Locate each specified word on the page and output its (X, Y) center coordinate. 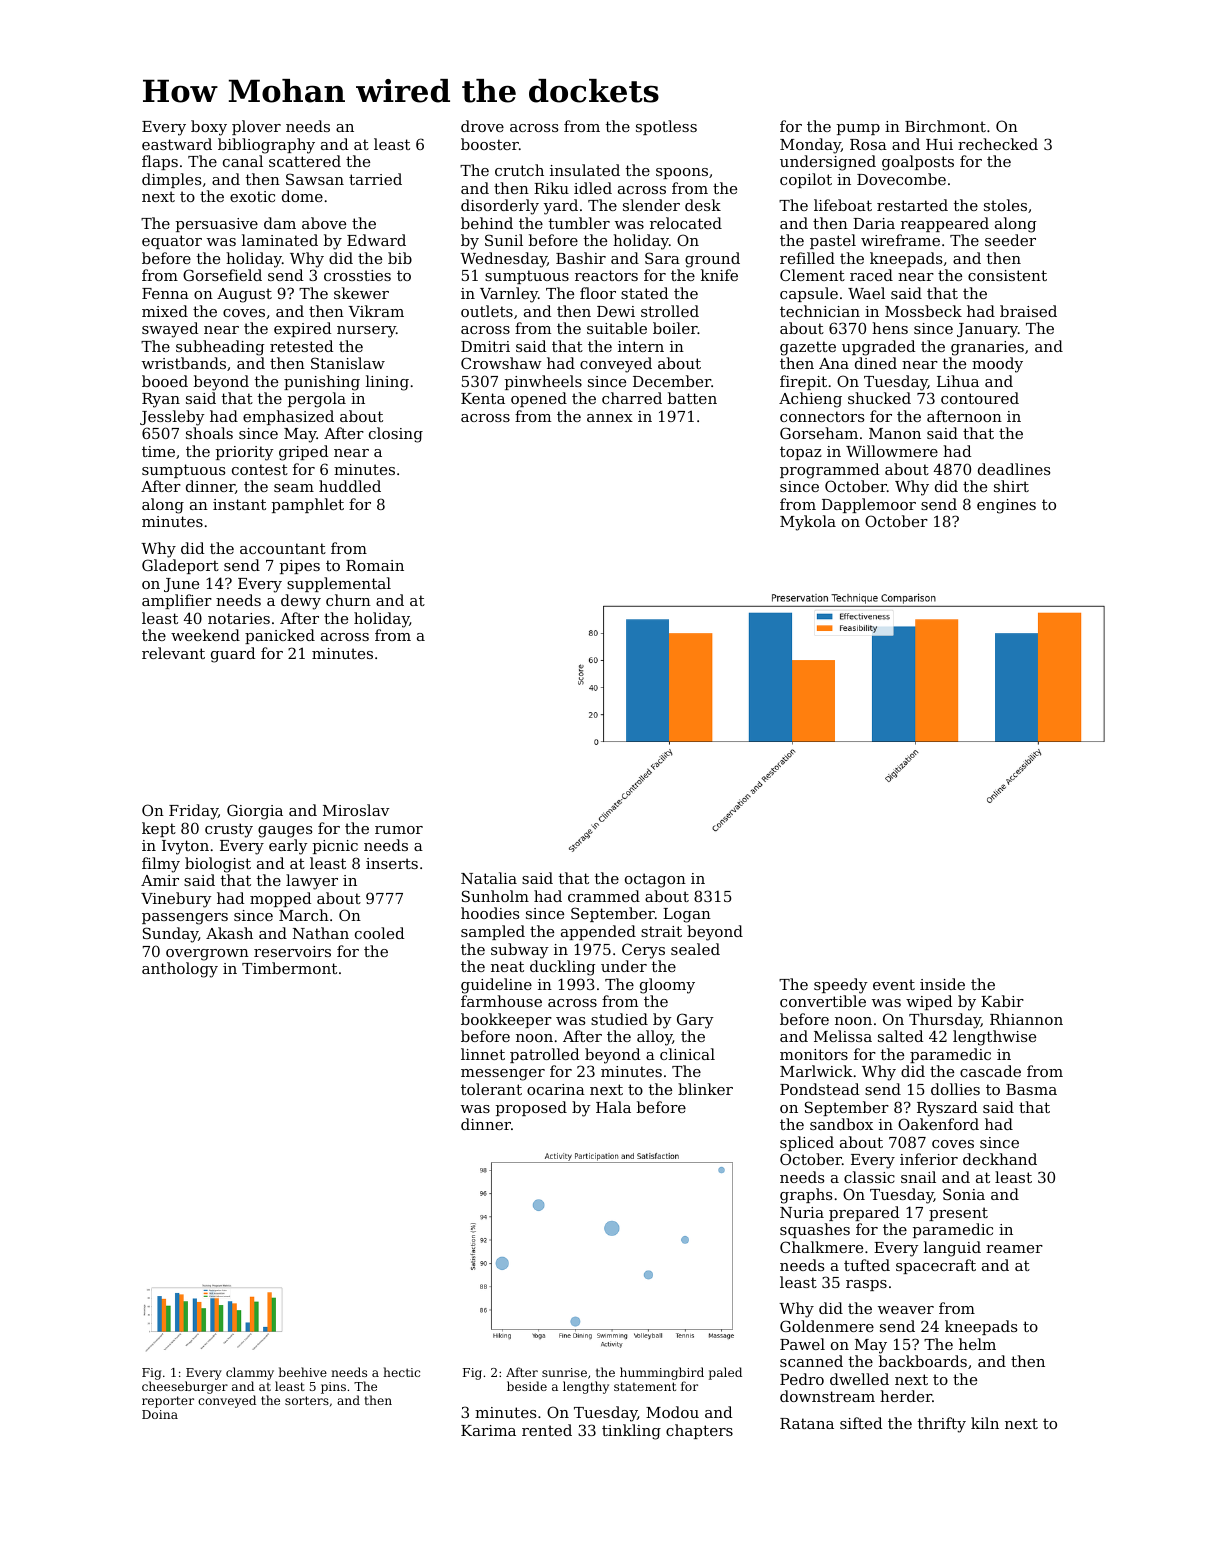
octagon (655, 880)
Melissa (843, 1036)
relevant (173, 653)
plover (256, 127)
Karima (488, 1430)
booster (490, 144)
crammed (604, 896)
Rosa (868, 144)
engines (1006, 506)
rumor (399, 830)
